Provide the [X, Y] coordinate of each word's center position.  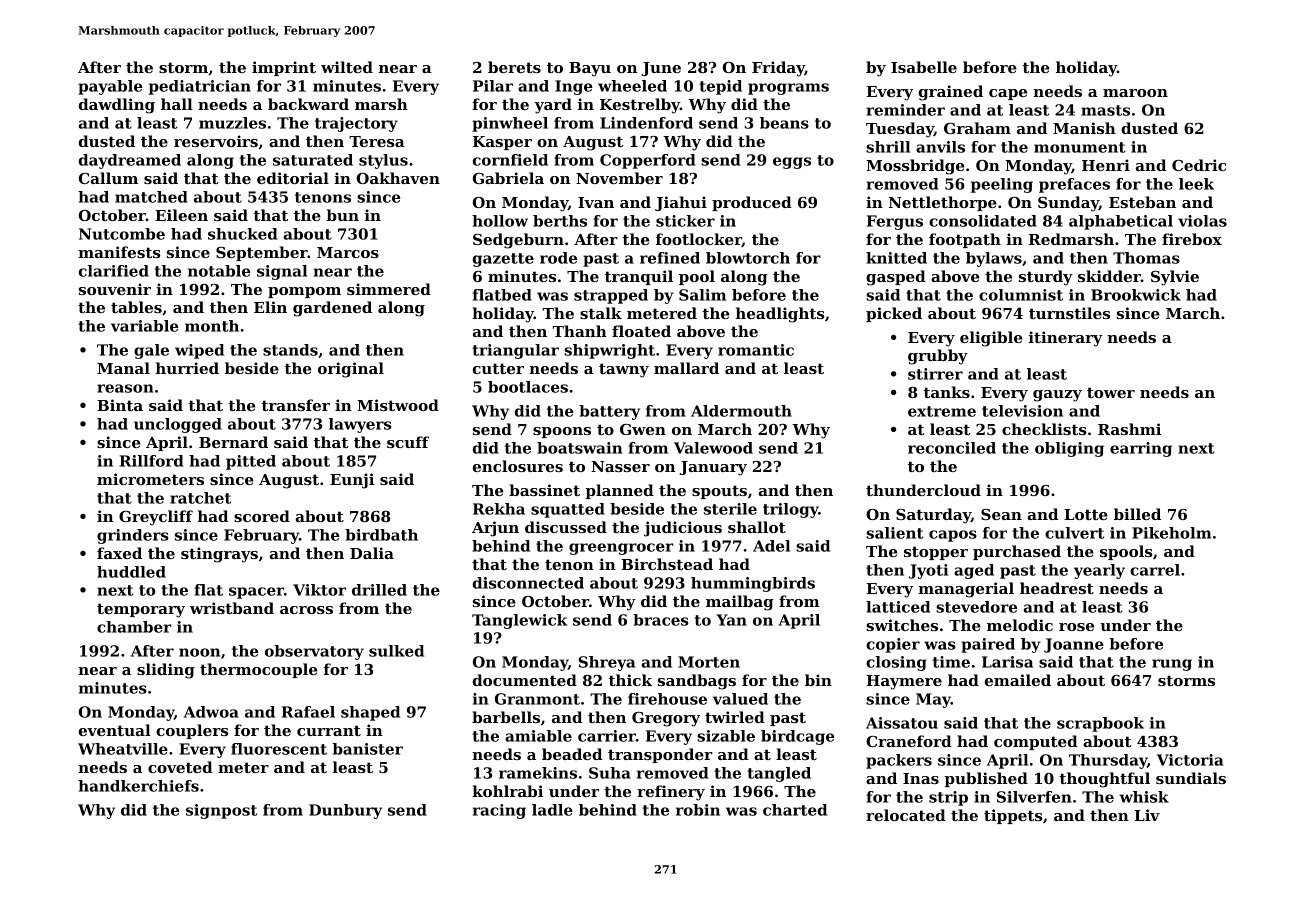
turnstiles [1069, 313]
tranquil [639, 277]
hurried [187, 368]
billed [1137, 514]
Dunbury [345, 811]
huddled [131, 572]
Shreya [607, 663]
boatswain [579, 448]
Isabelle [924, 67]
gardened [332, 309]
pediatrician [200, 87]
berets [514, 67]
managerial [966, 590]
